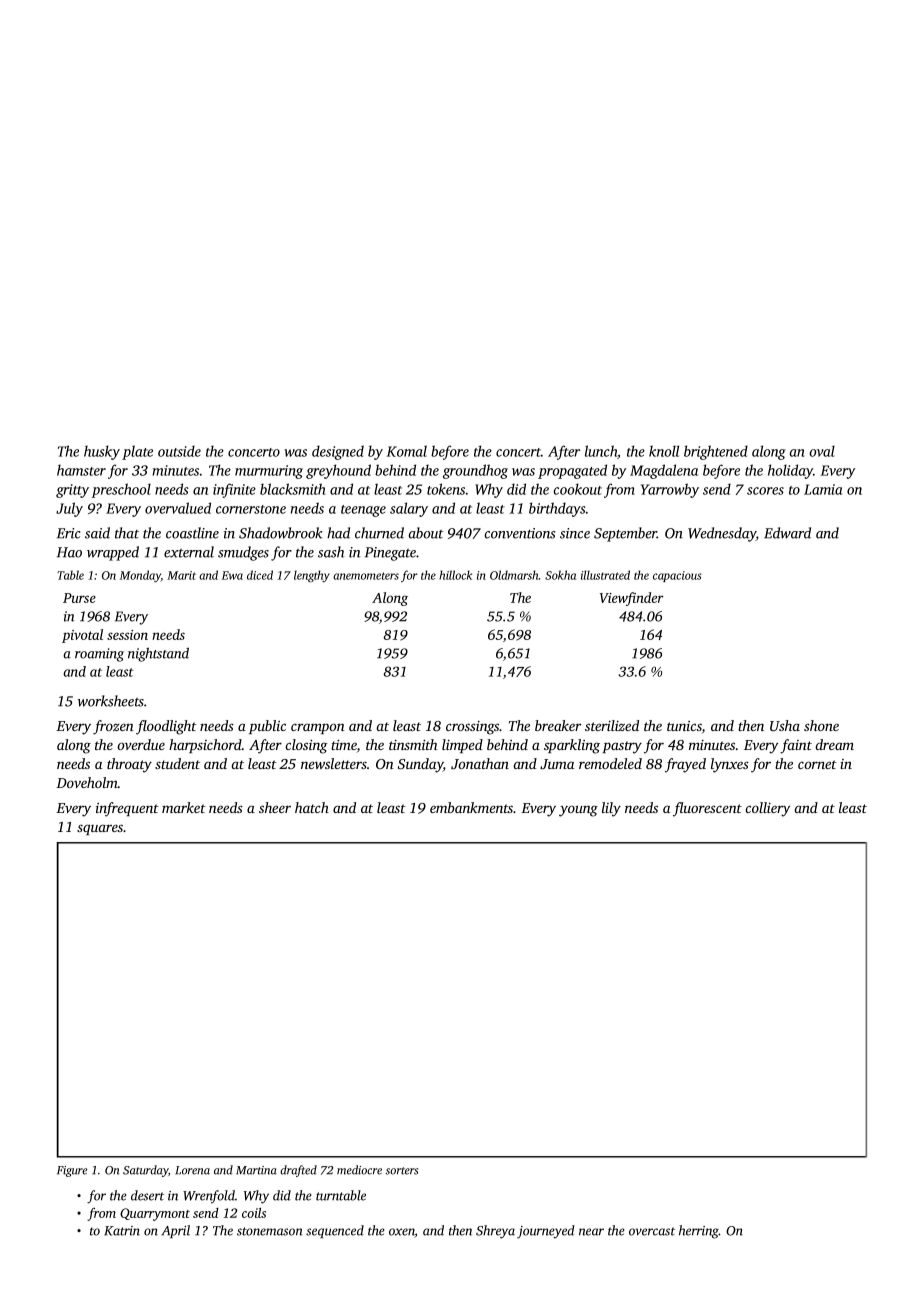 The image size is (924, 1308). What do you see at coordinates (601, 451) in the screenshot?
I see `lunch` at bounding box center [601, 451].
